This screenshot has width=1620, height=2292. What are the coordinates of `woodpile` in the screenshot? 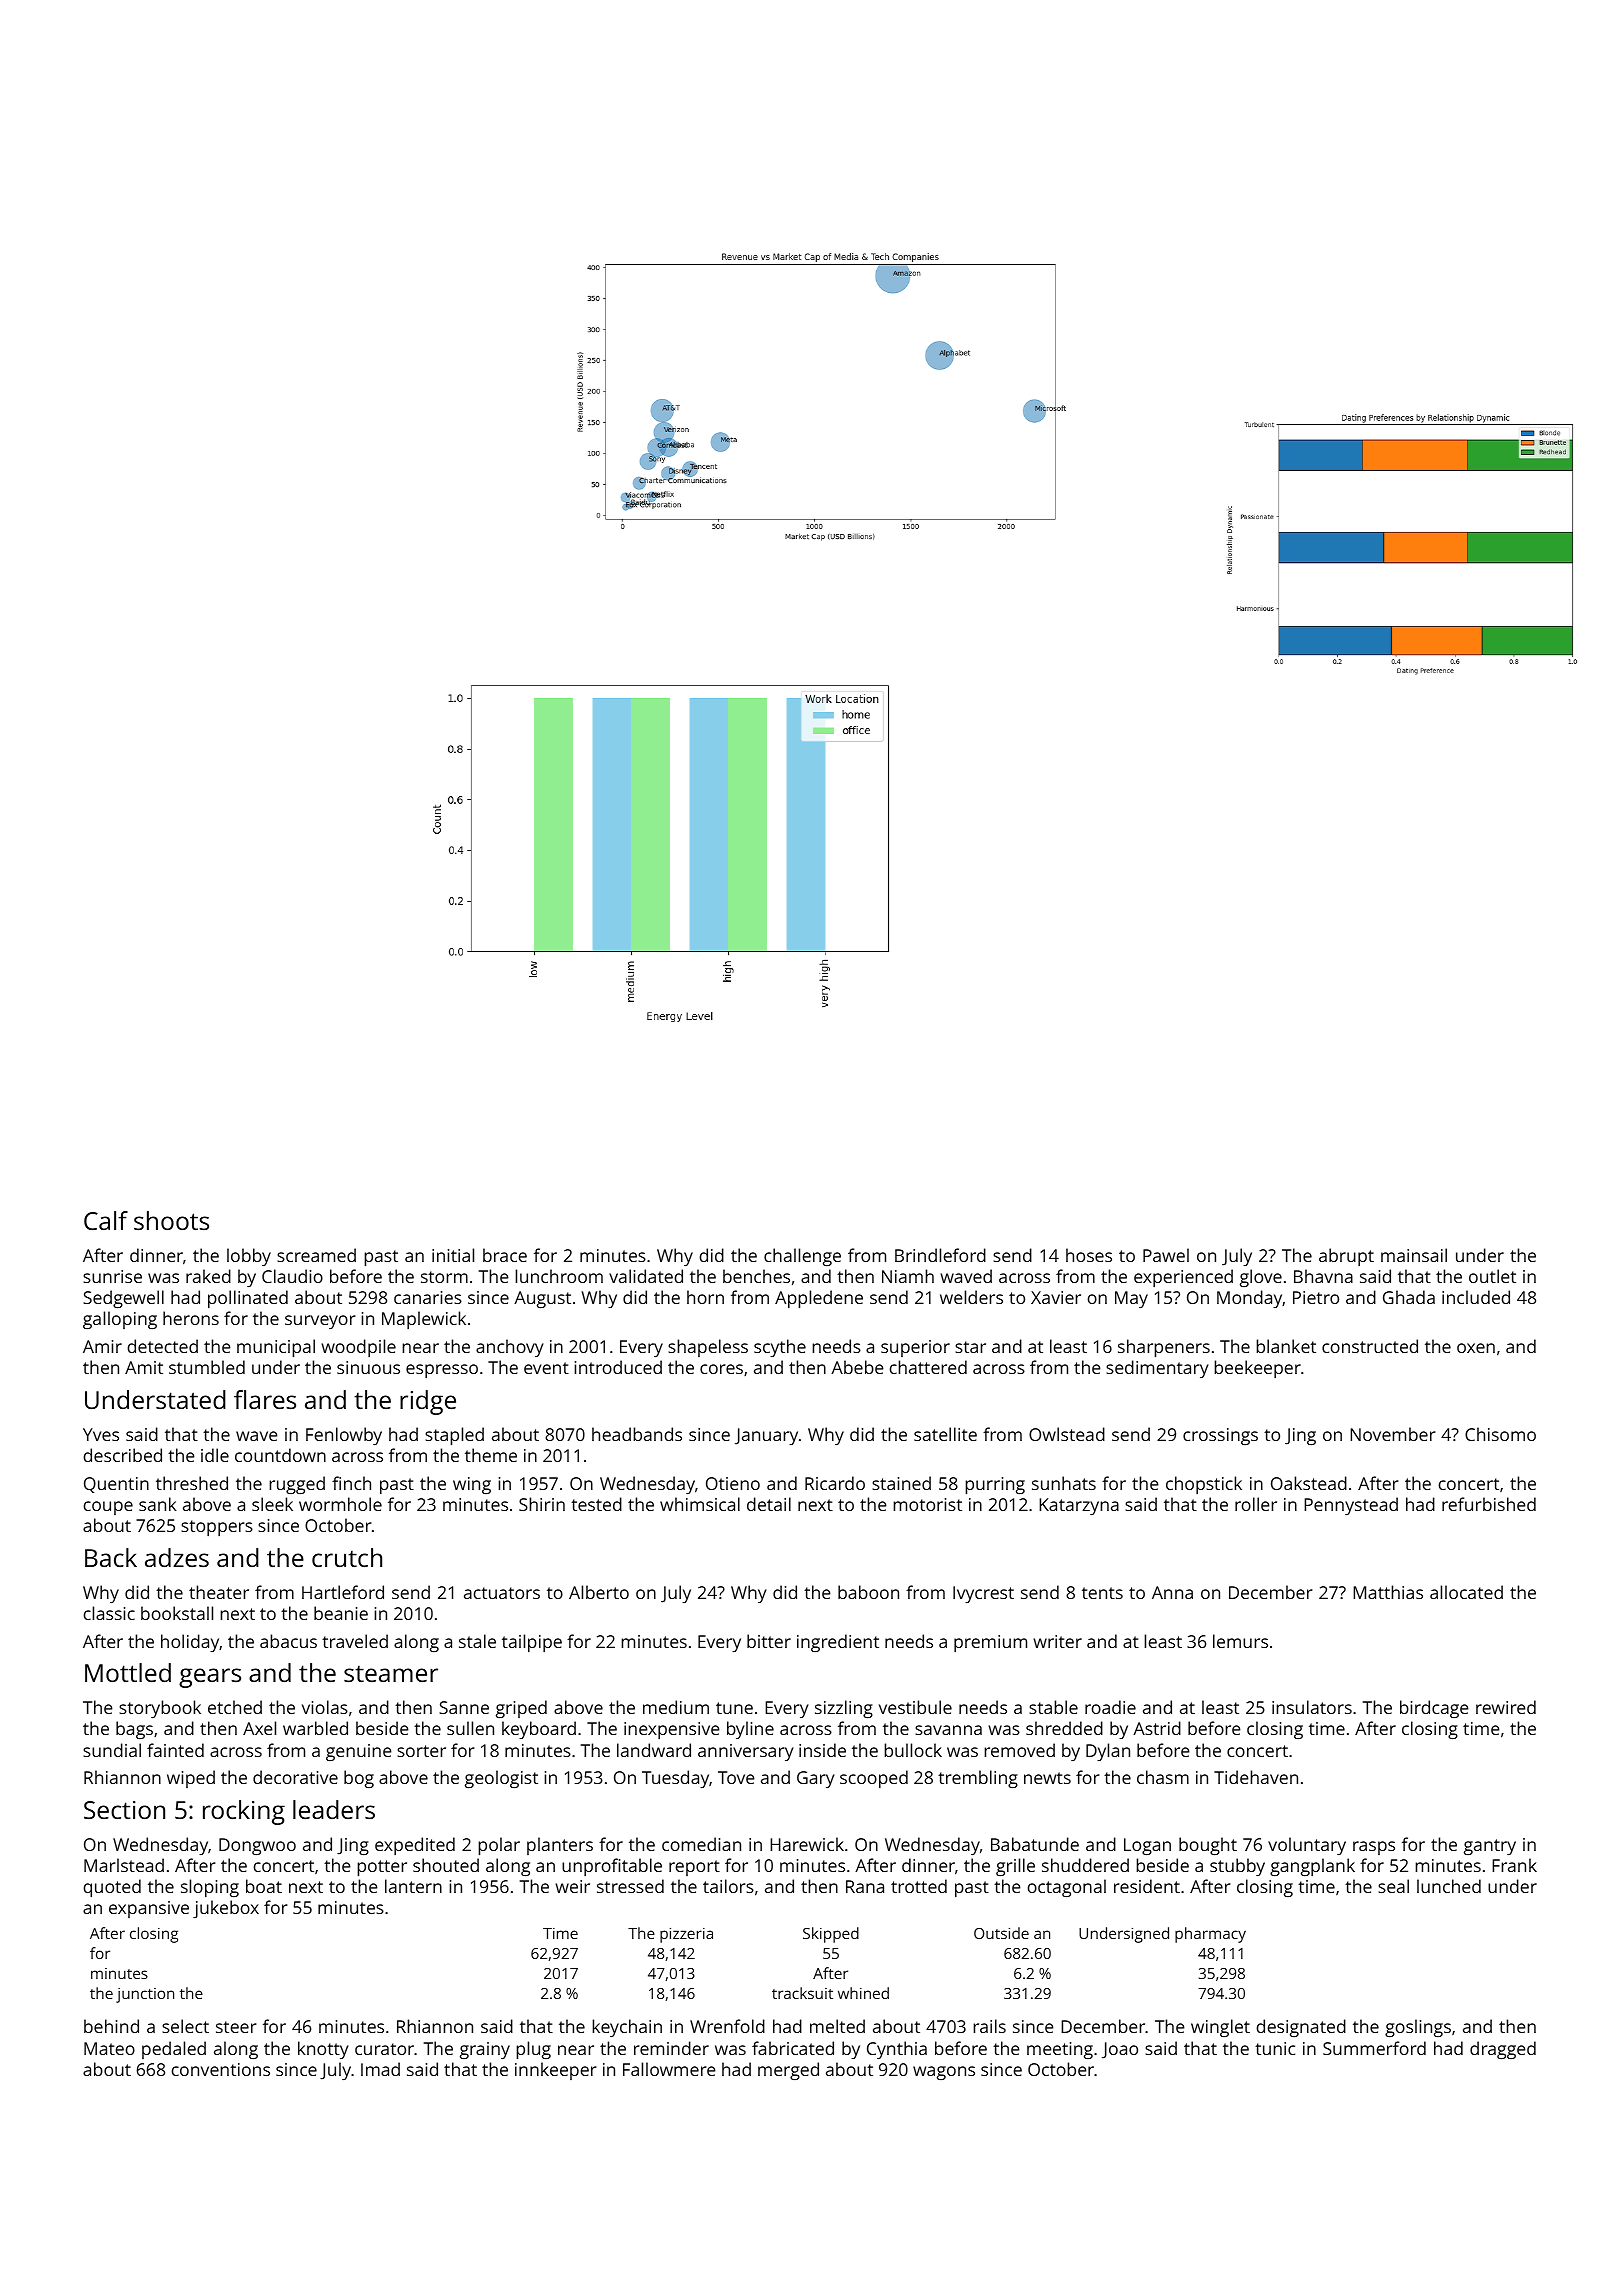 It's located at (358, 1348).
